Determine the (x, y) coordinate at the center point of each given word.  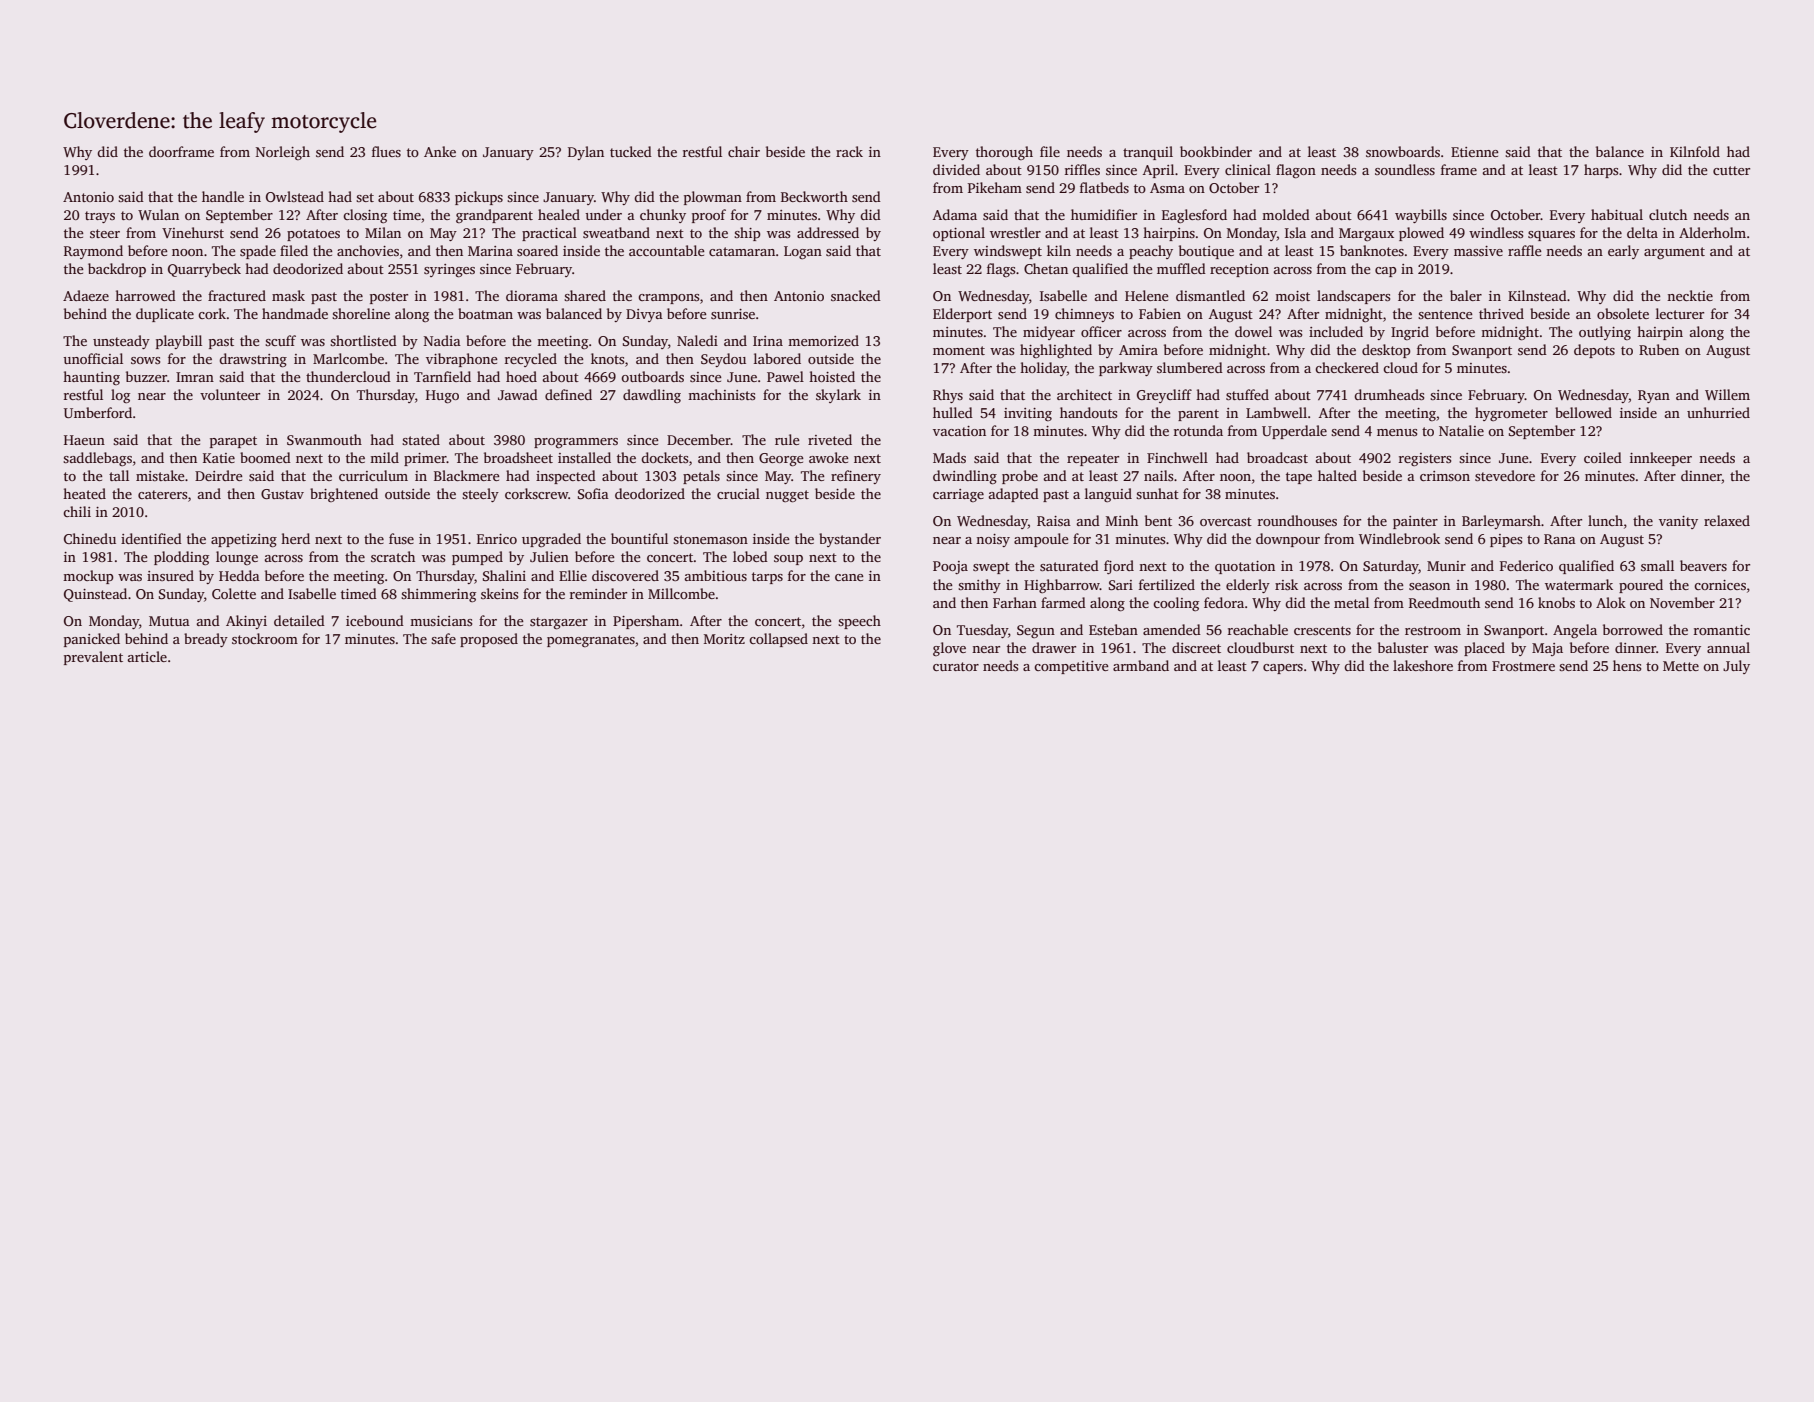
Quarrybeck (204, 270)
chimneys (1084, 315)
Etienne (1475, 152)
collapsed (778, 640)
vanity (1678, 522)
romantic (1722, 630)
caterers (162, 494)
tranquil (1148, 153)
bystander (850, 540)
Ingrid (1410, 333)
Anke (440, 151)
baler (1466, 295)
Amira (1138, 350)
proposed (489, 640)
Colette (234, 593)
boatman (485, 313)
